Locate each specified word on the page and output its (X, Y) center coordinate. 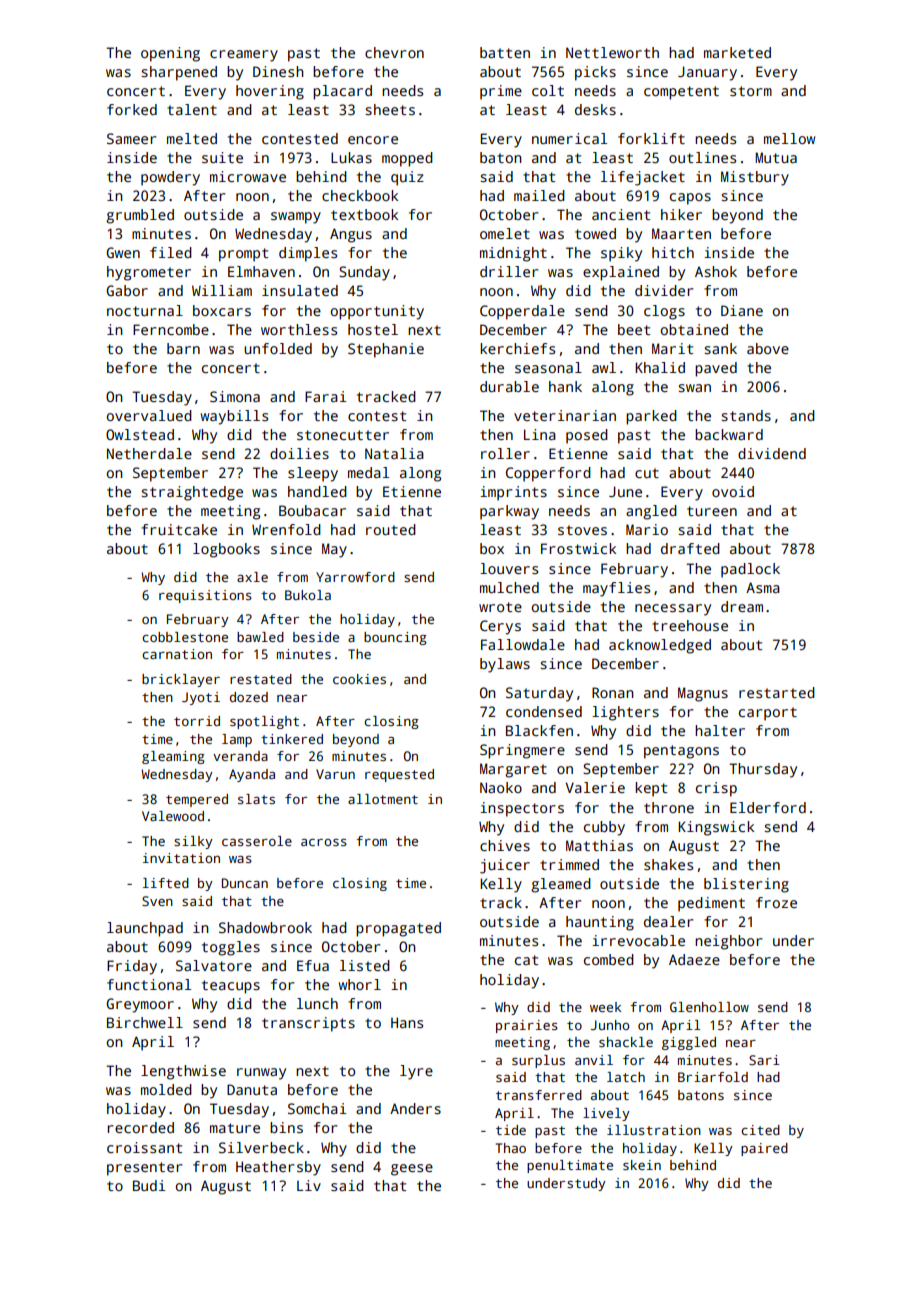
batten (505, 52)
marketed (737, 52)
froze (776, 902)
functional (149, 984)
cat (526, 960)
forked (132, 109)
